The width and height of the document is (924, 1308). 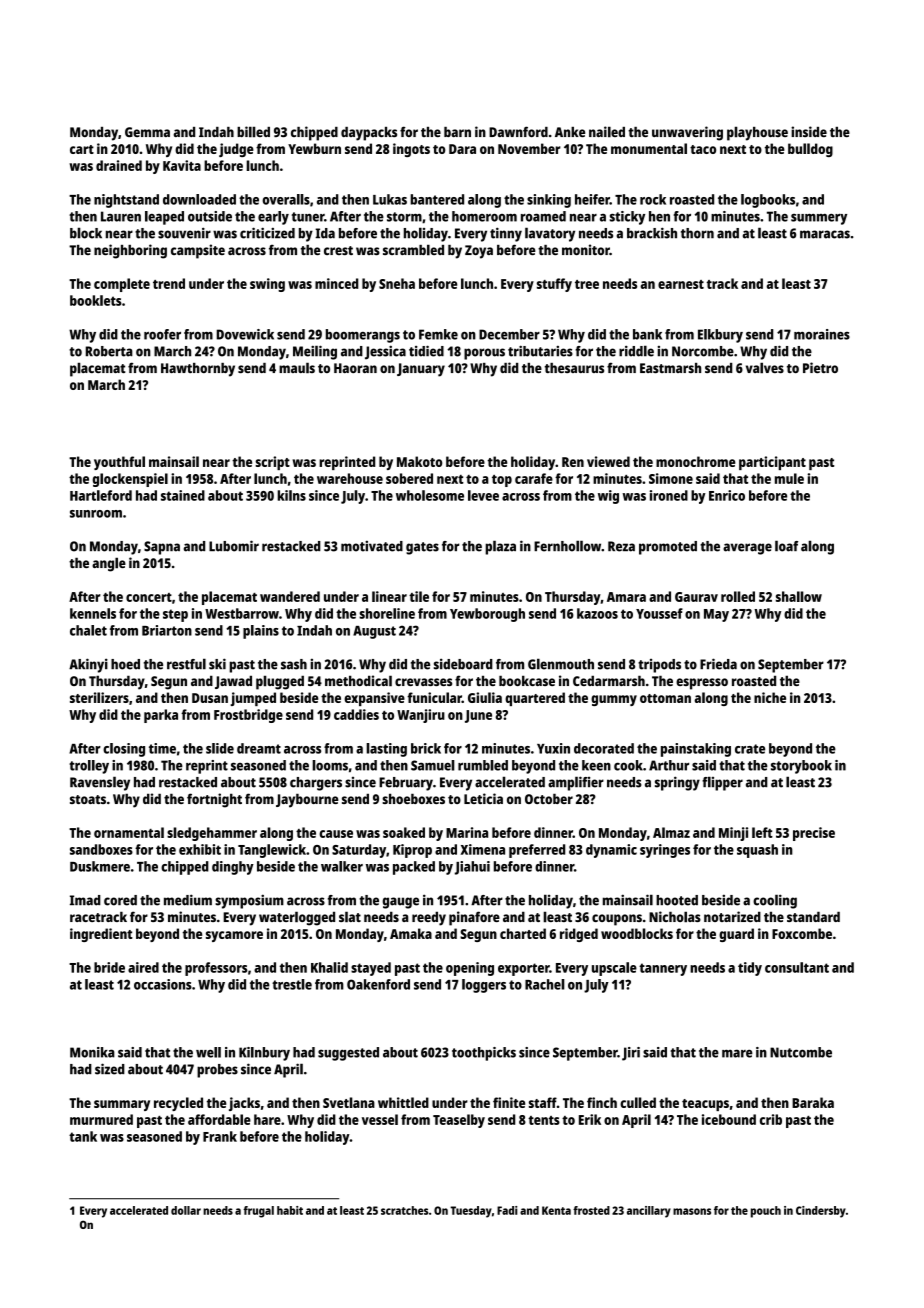 I want to click on valves, so click(x=765, y=368).
